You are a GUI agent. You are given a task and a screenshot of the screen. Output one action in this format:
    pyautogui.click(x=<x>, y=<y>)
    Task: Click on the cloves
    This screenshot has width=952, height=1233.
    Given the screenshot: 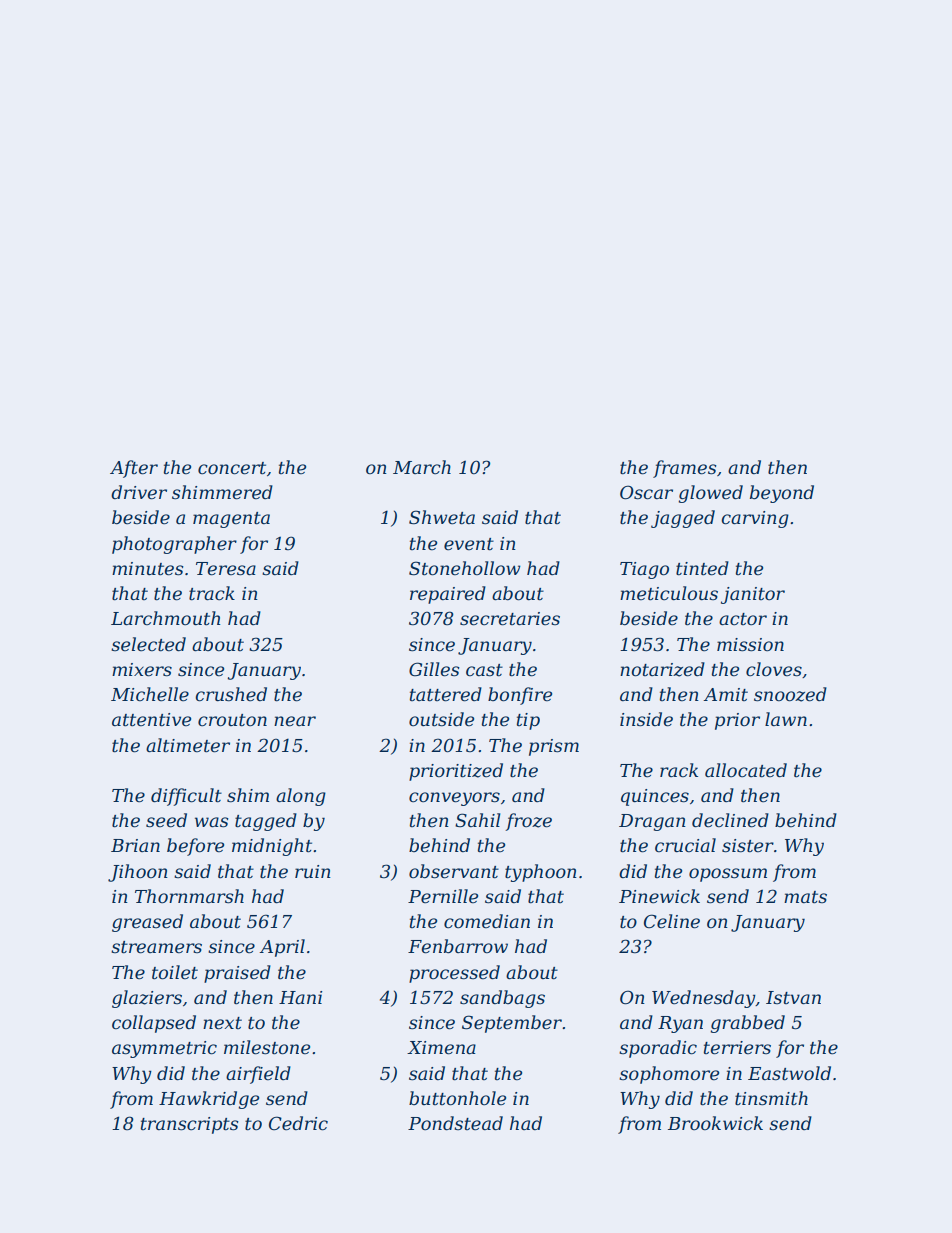 What is the action you would take?
    pyautogui.click(x=774, y=669)
